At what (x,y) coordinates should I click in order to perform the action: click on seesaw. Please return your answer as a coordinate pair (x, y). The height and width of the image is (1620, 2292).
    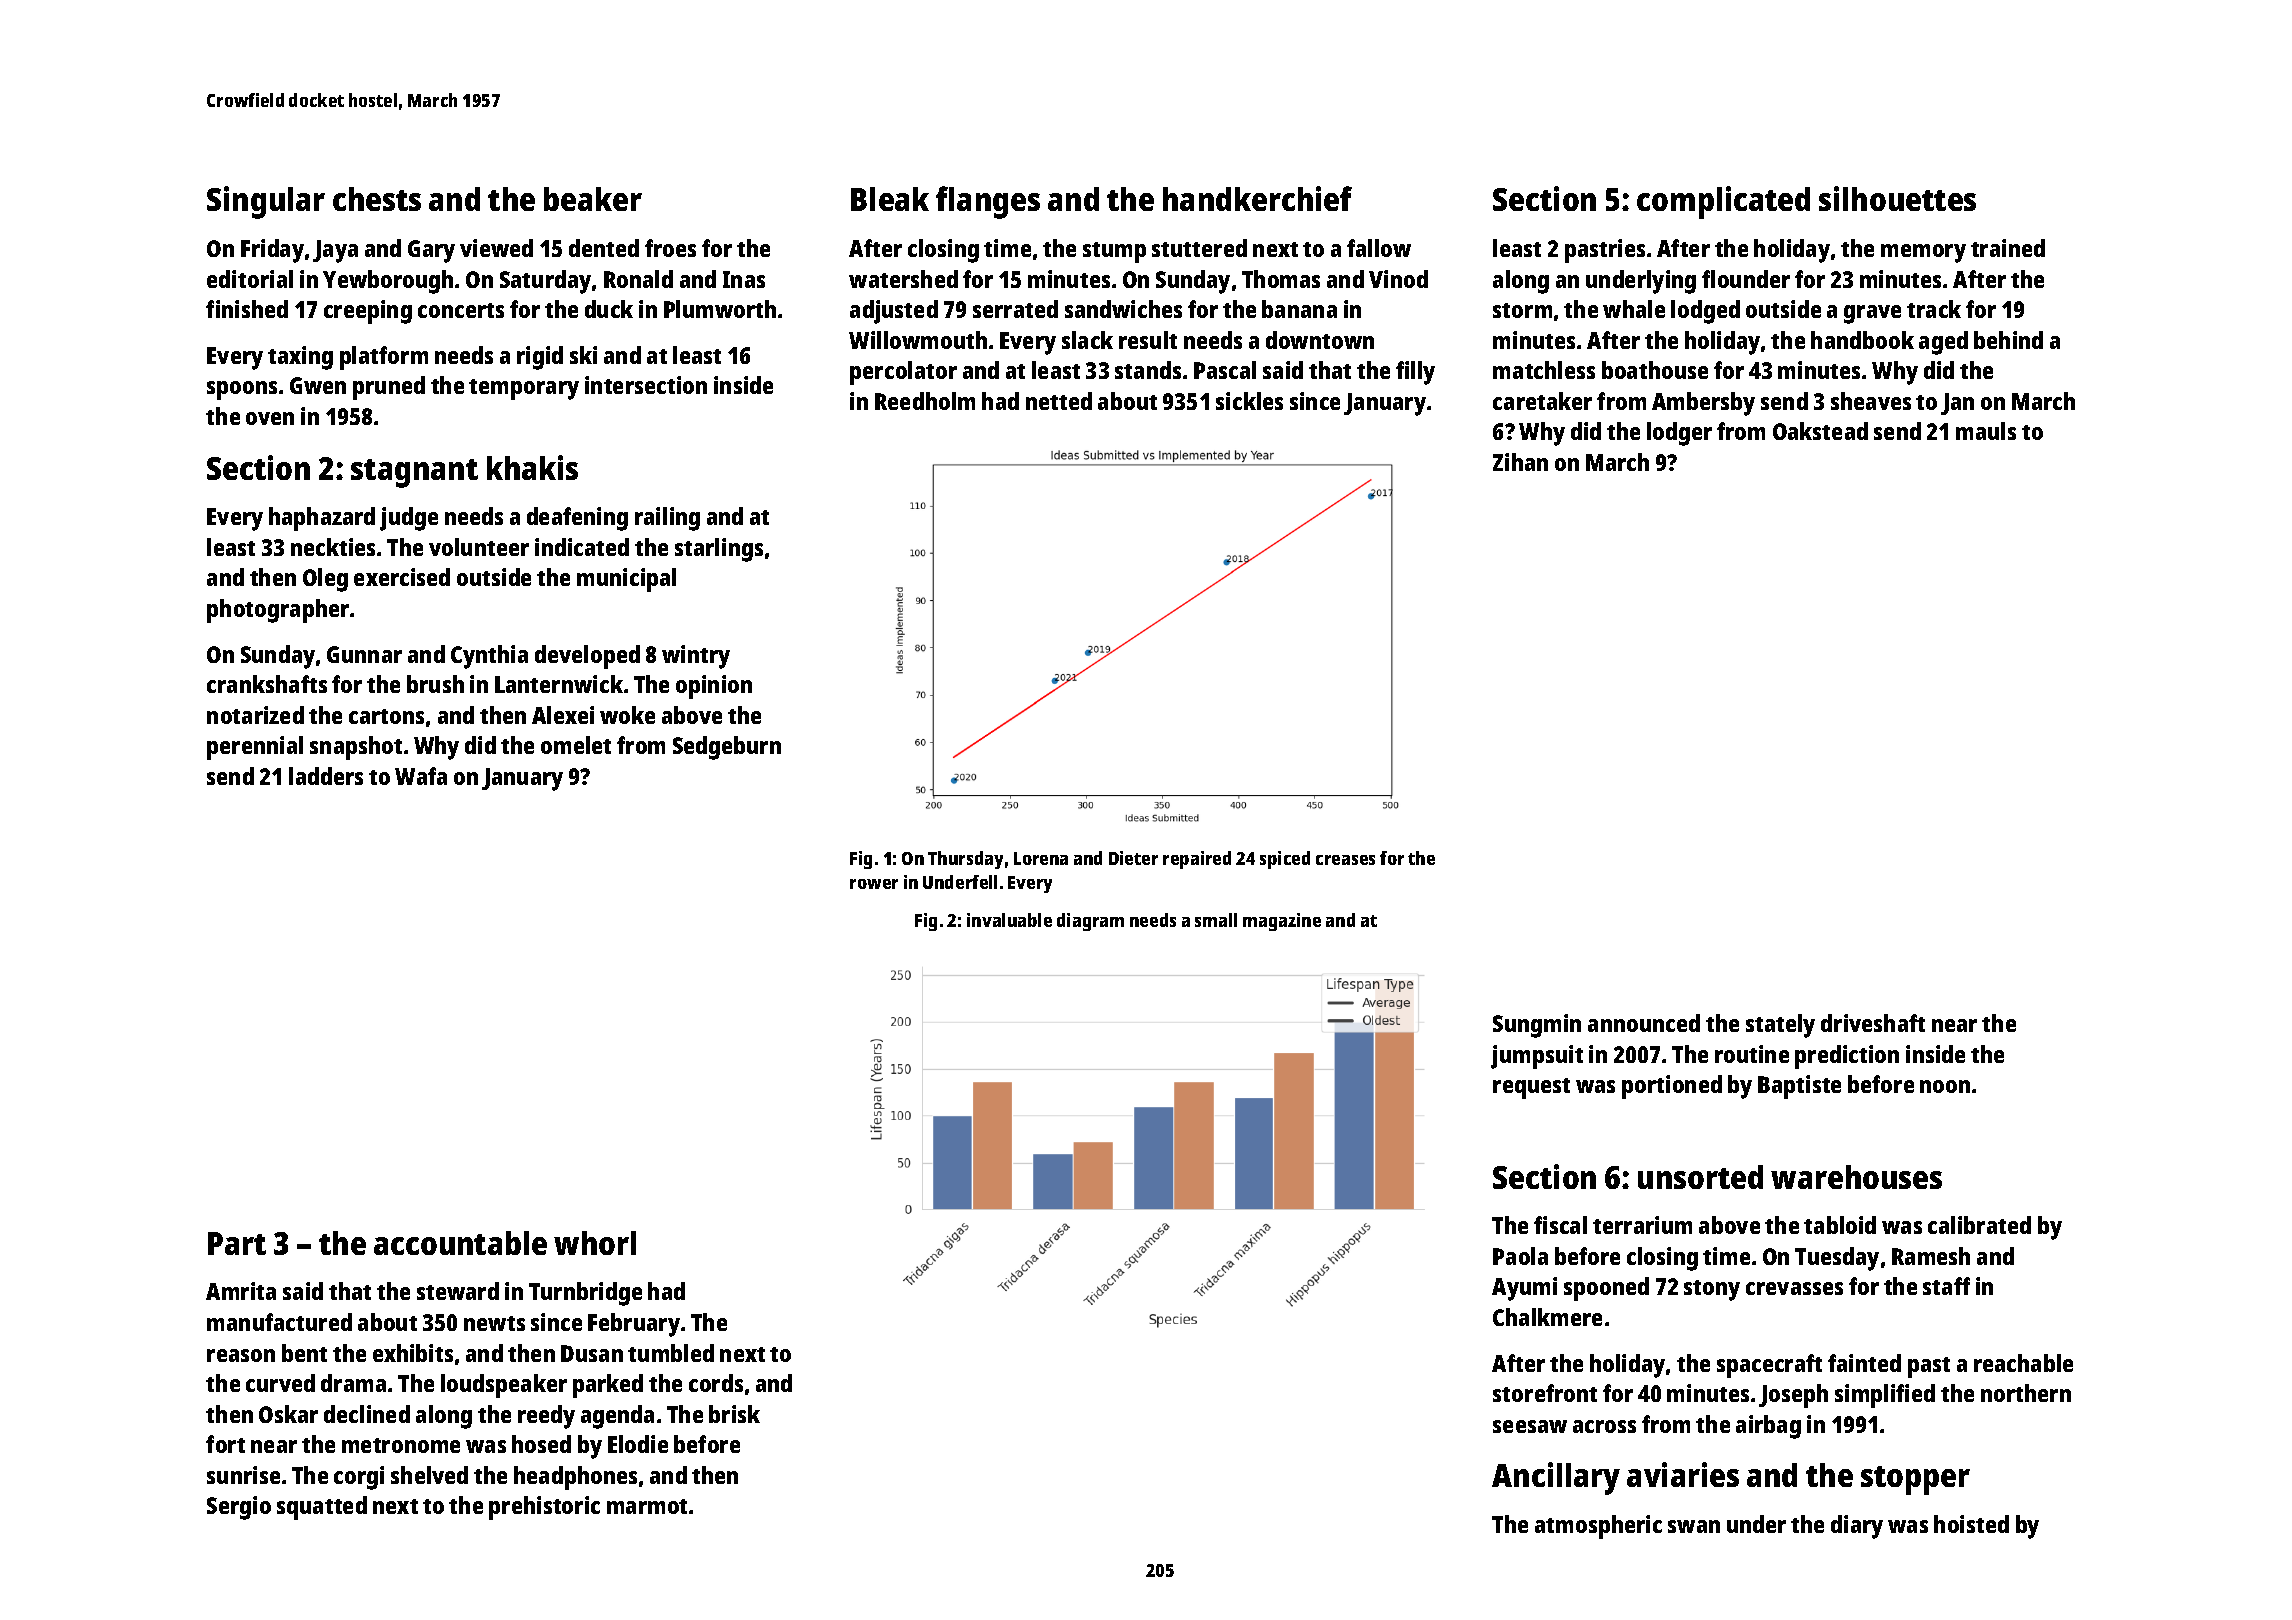
    Looking at the image, I should click on (1530, 1426).
